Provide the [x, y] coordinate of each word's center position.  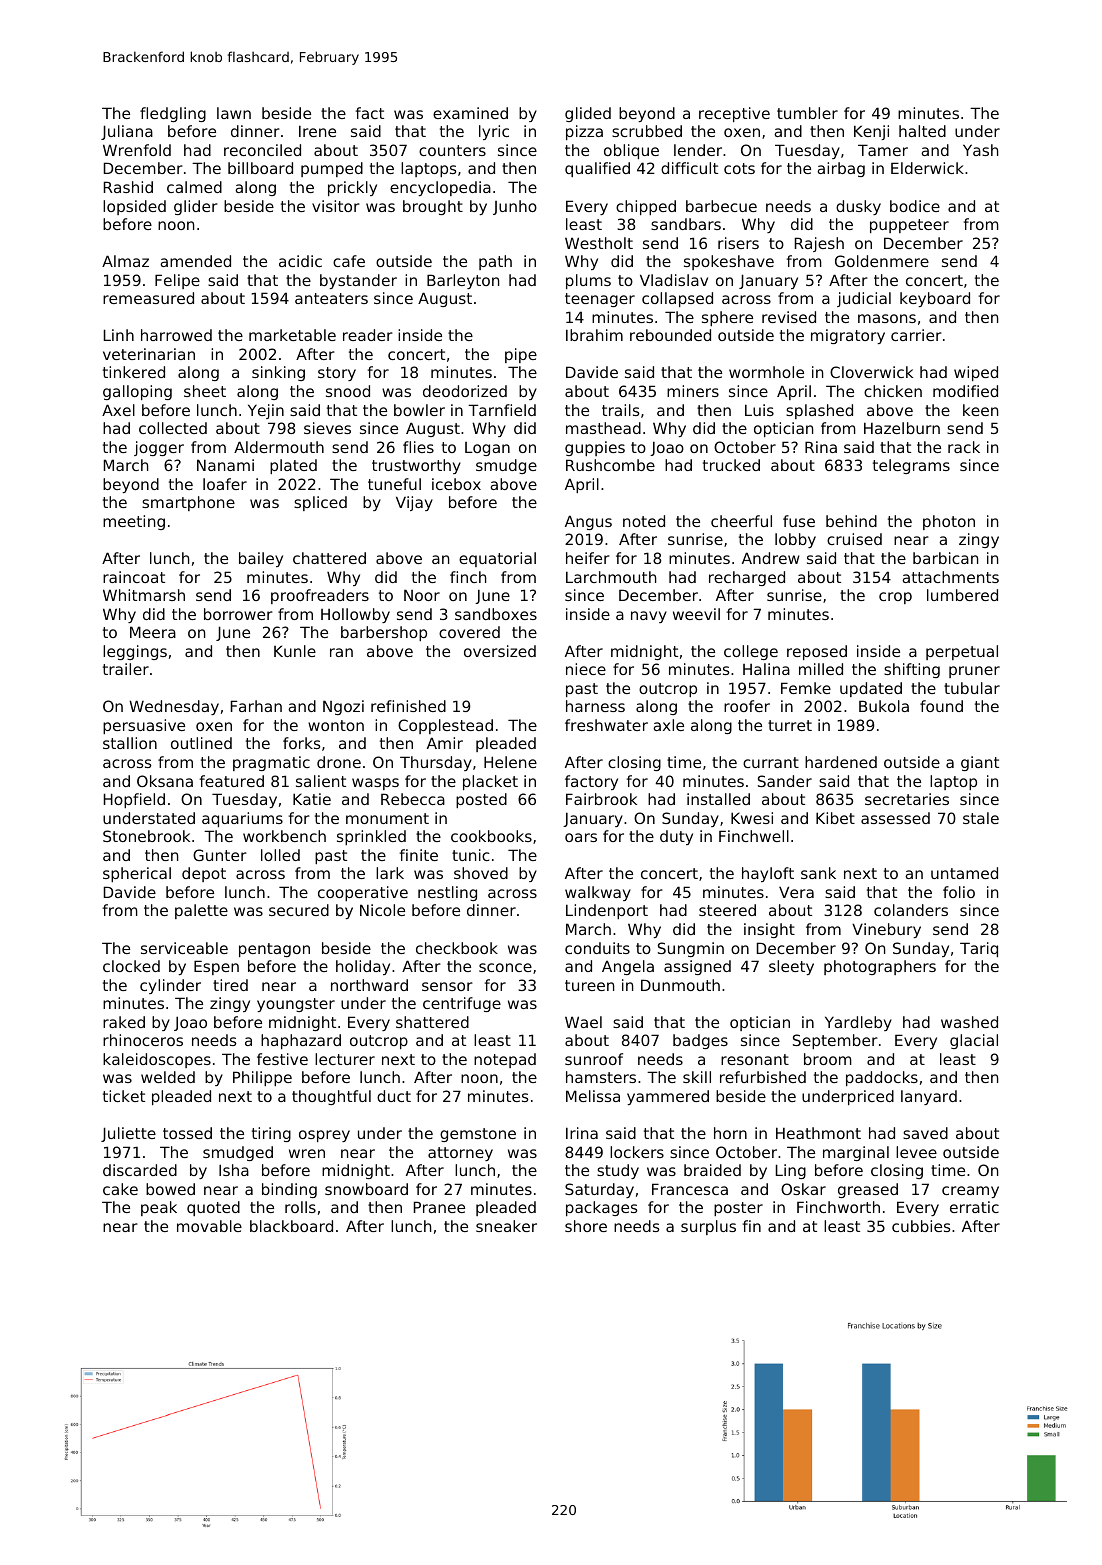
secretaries [907, 799]
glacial [974, 1041]
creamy [970, 1192]
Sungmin [691, 949]
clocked [131, 966]
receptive [734, 114]
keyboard [935, 299]
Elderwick [927, 168]
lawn [234, 113]
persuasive [144, 726]
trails [620, 410]
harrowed [176, 335]
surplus [708, 1227]
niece [586, 669]
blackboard [291, 1226]
